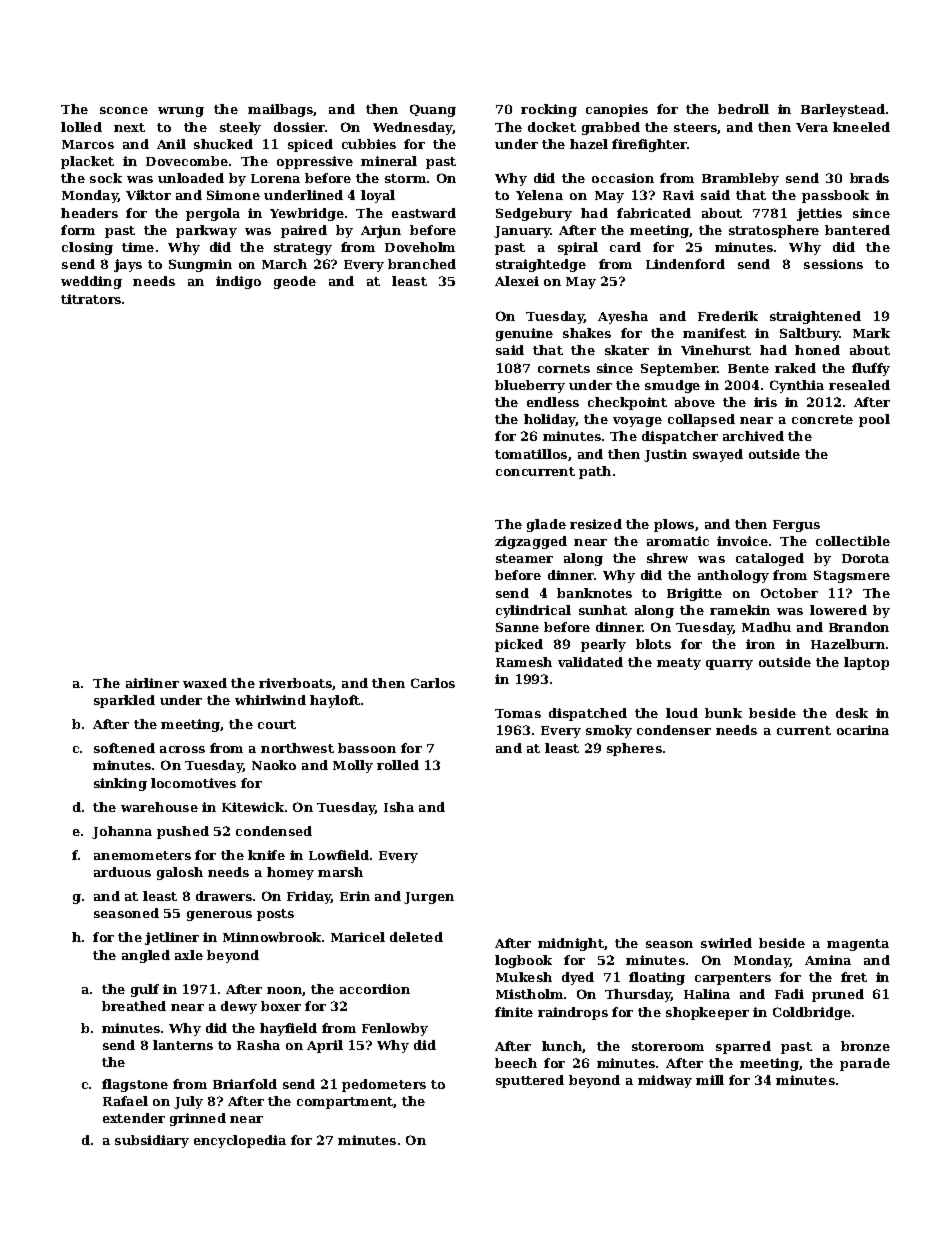 This document has height=1233, width=952. What do you see at coordinates (674, 730) in the document?
I see `condenser` at bounding box center [674, 730].
